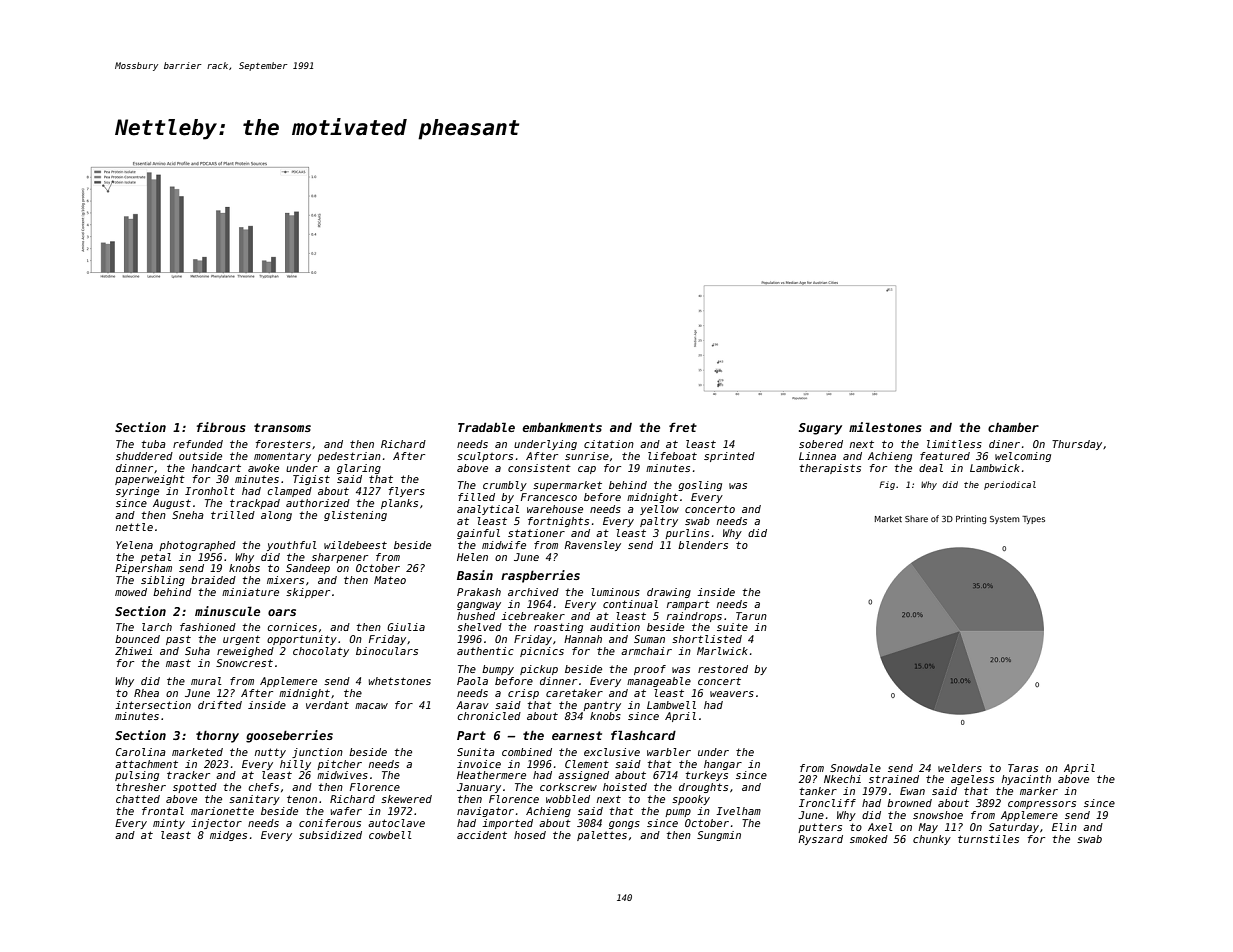 The image size is (1233, 952). I want to click on binoculars, so click(387, 651).
